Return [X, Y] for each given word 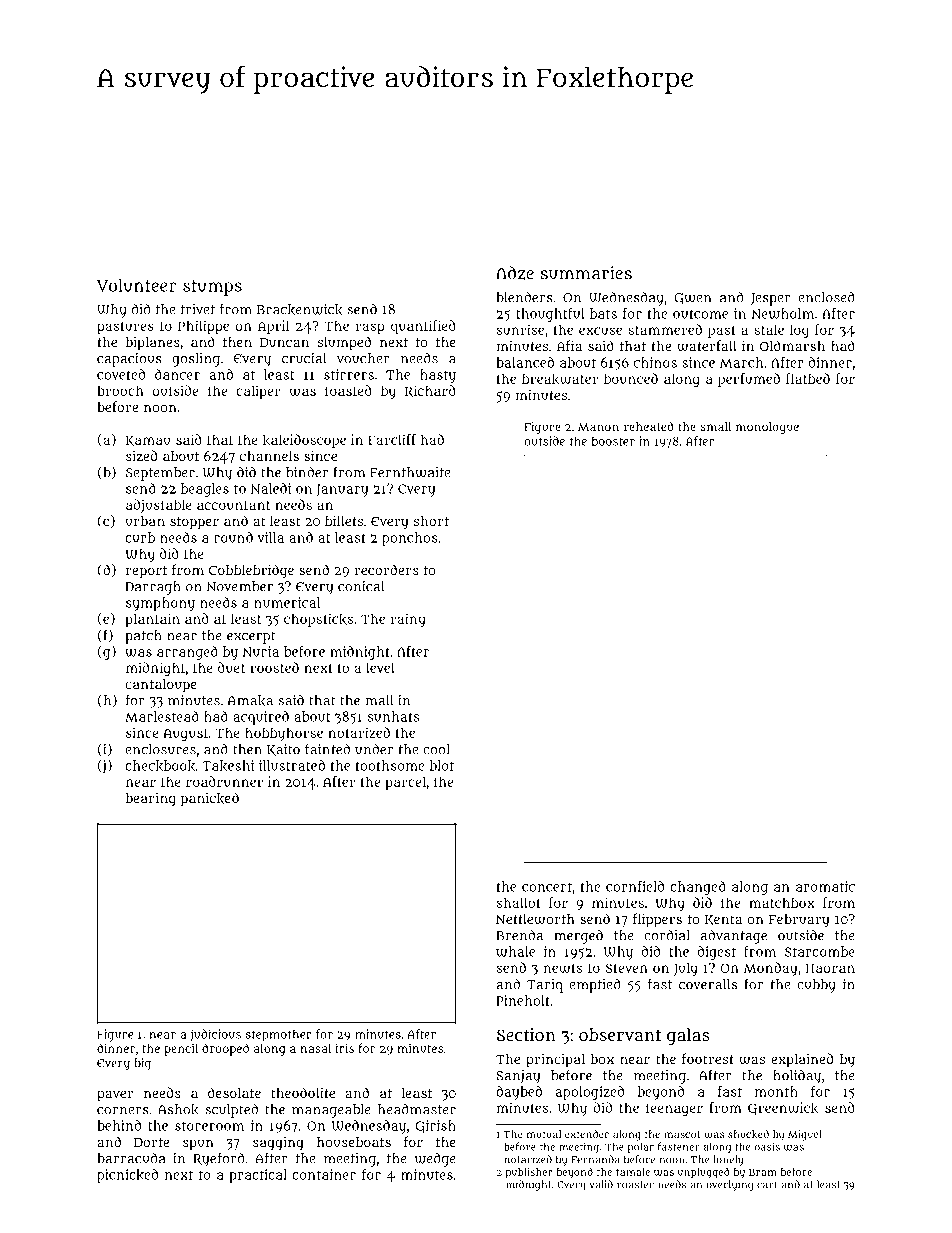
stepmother [279, 1035]
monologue [767, 428]
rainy [408, 620]
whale [515, 951]
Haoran [830, 968]
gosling [196, 360]
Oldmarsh [792, 345]
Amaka [250, 701]
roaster [635, 1185]
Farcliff [392, 439]
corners [123, 1111]
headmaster [417, 1109]
